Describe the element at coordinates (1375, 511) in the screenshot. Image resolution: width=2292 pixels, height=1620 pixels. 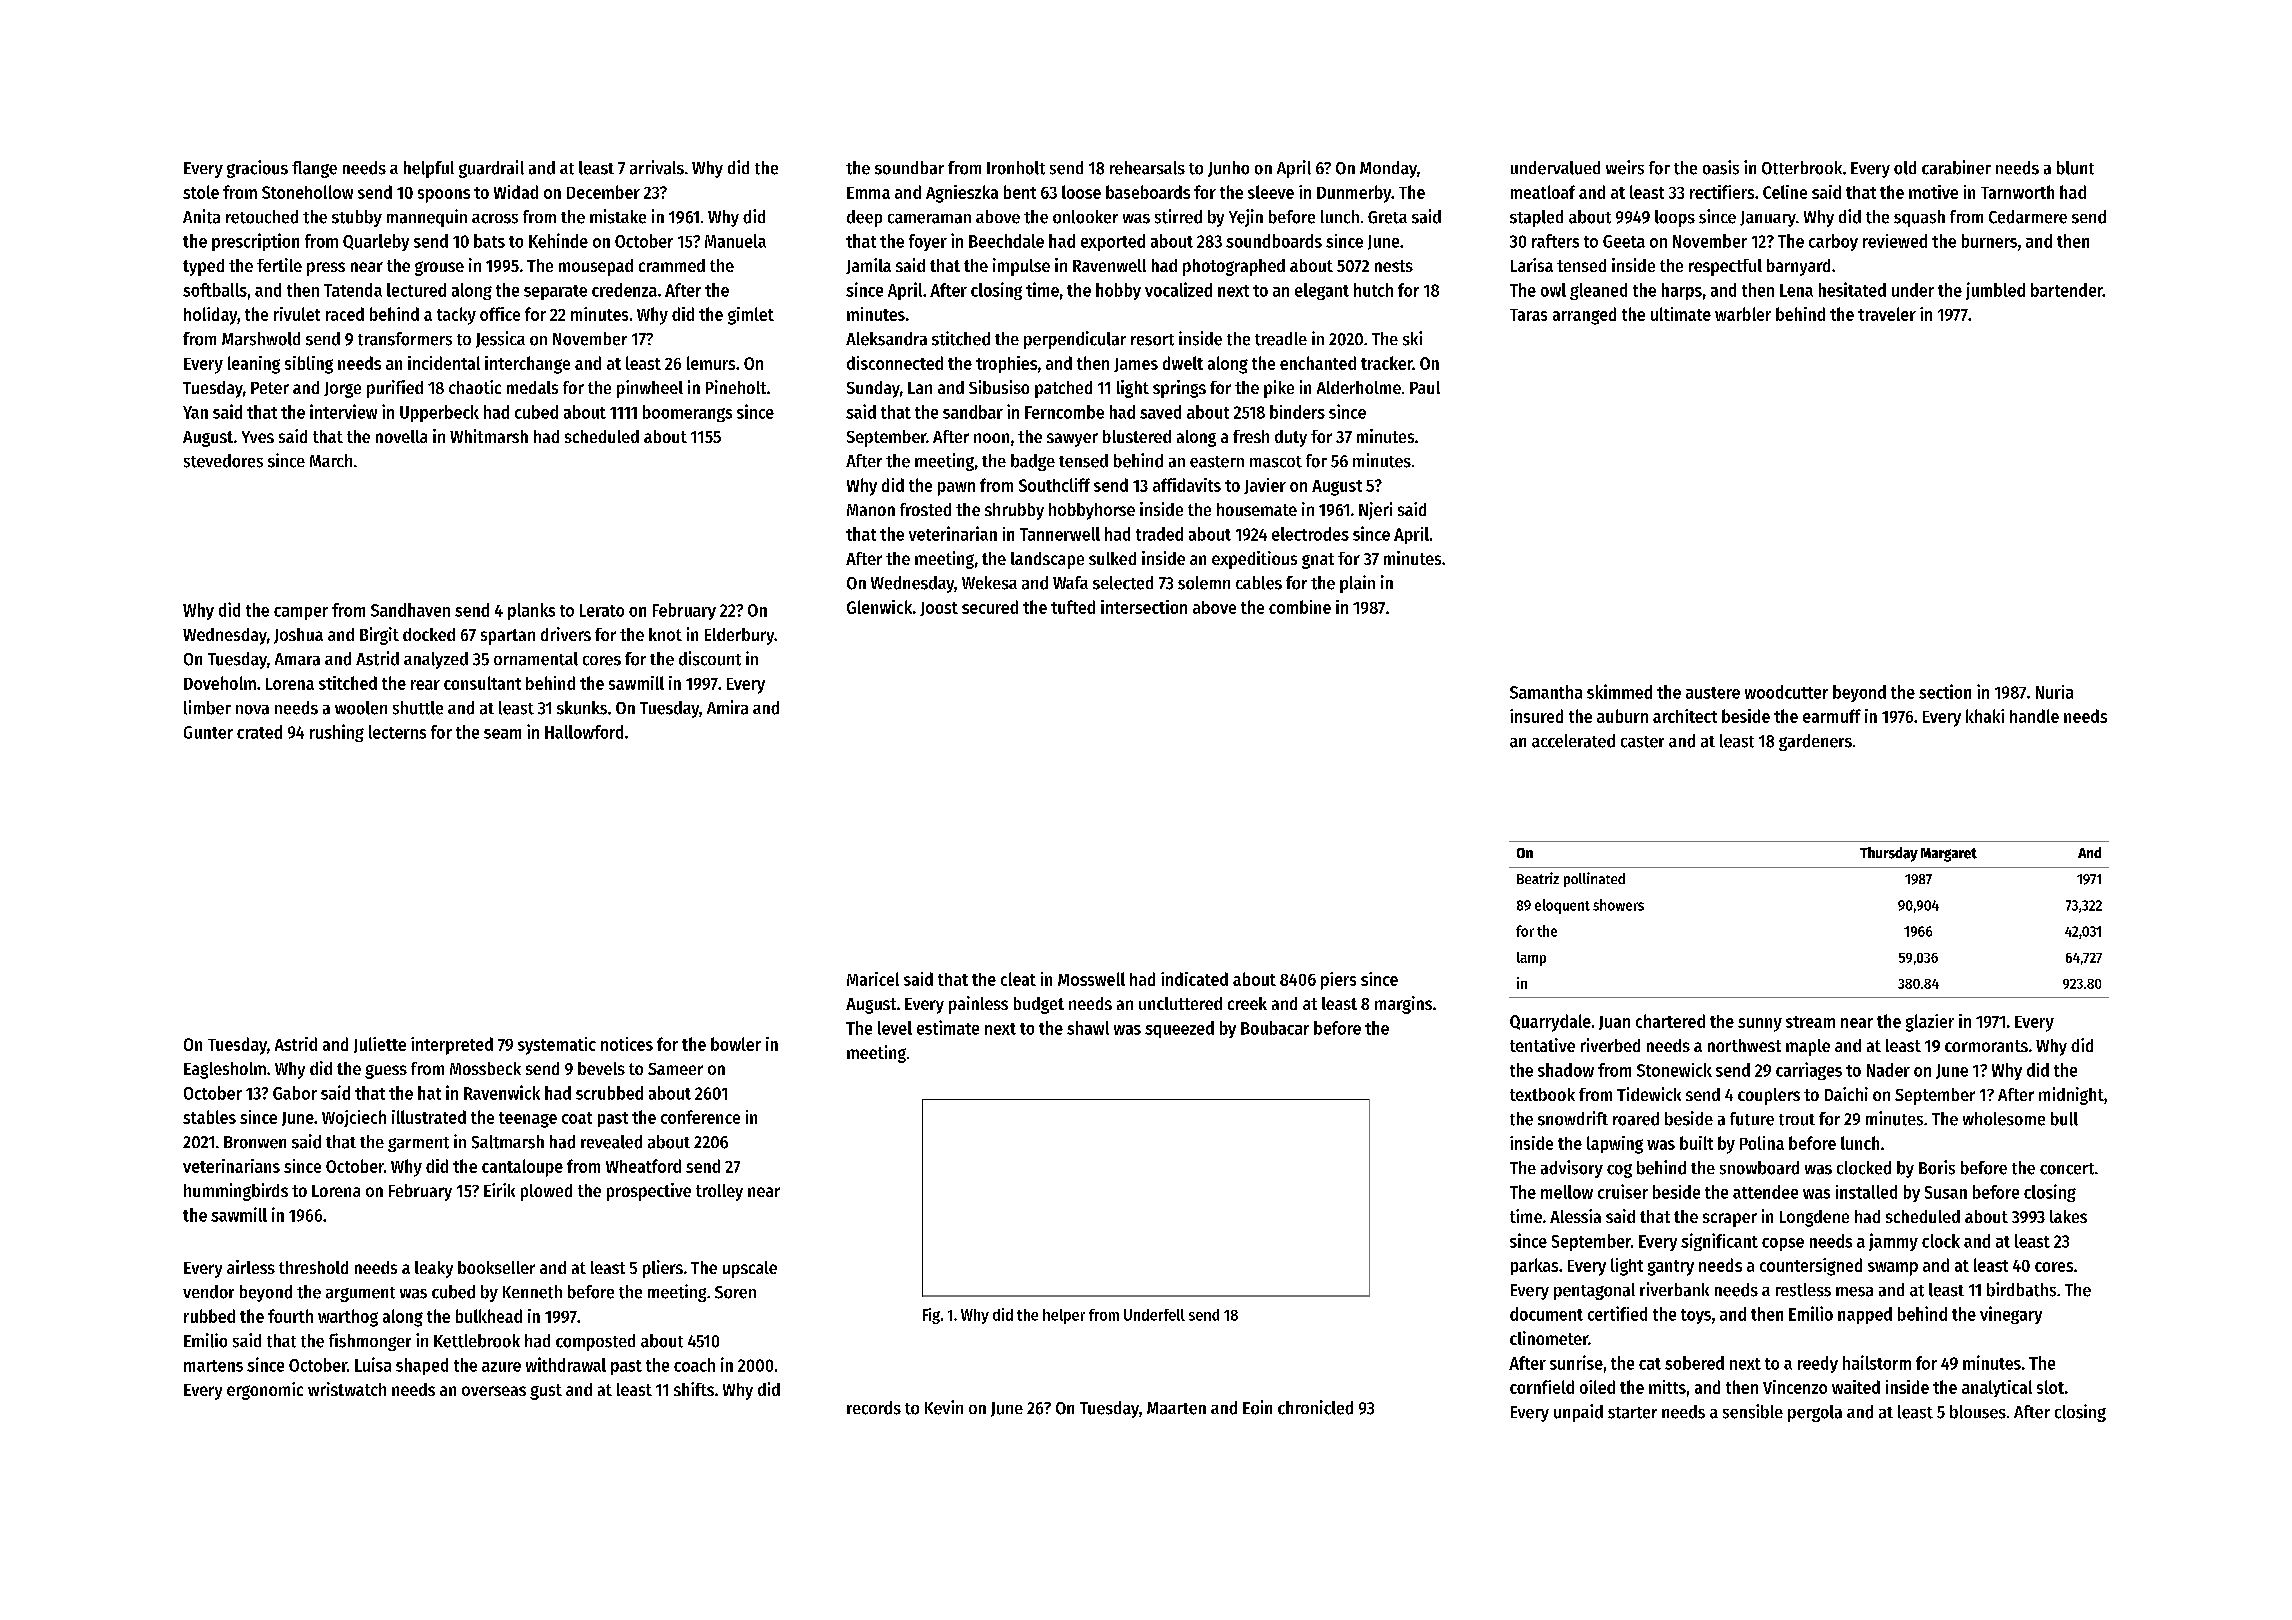
I see `Njeri` at that location.
